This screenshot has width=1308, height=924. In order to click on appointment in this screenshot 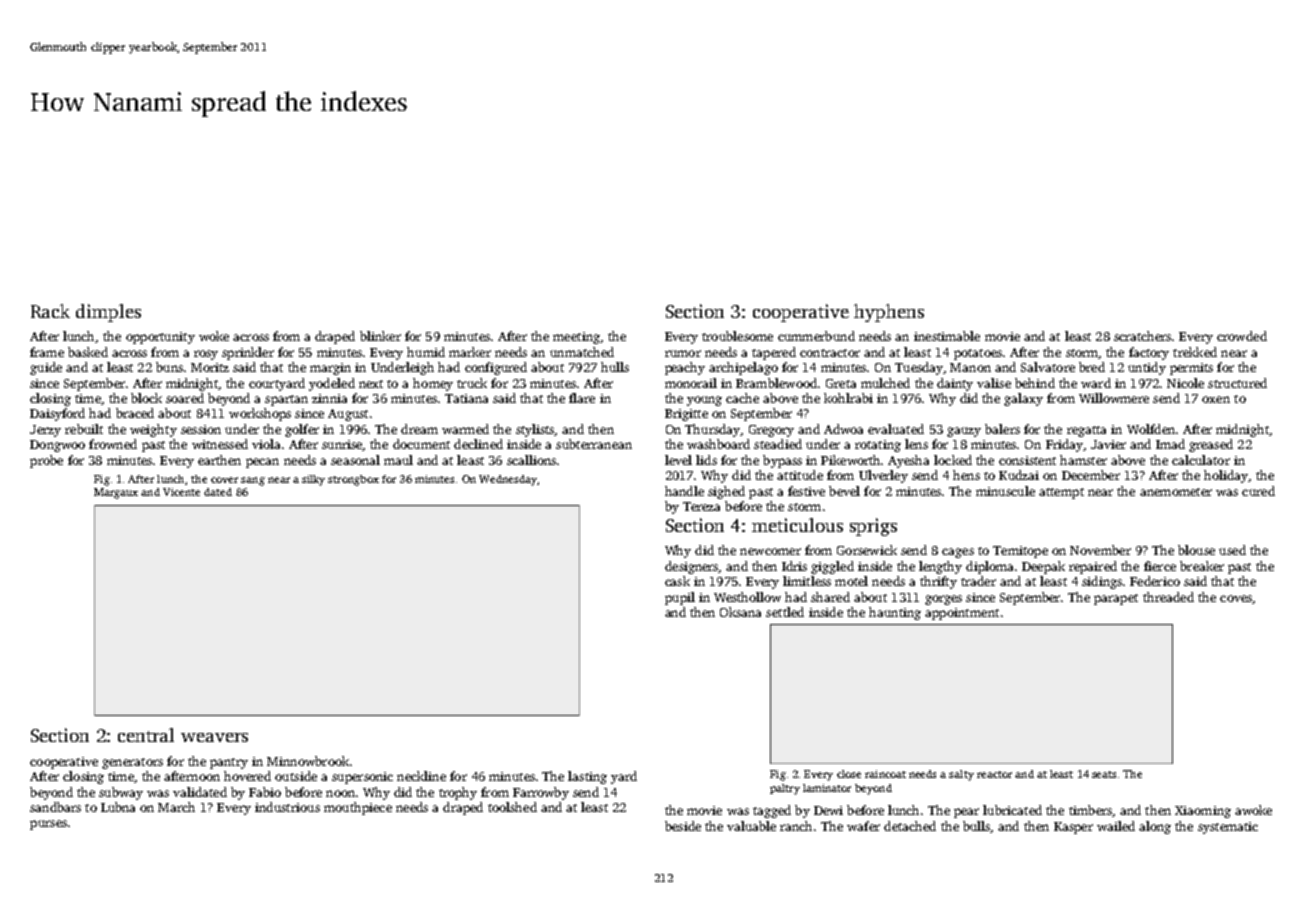, I will do `click(962, 614)`.
